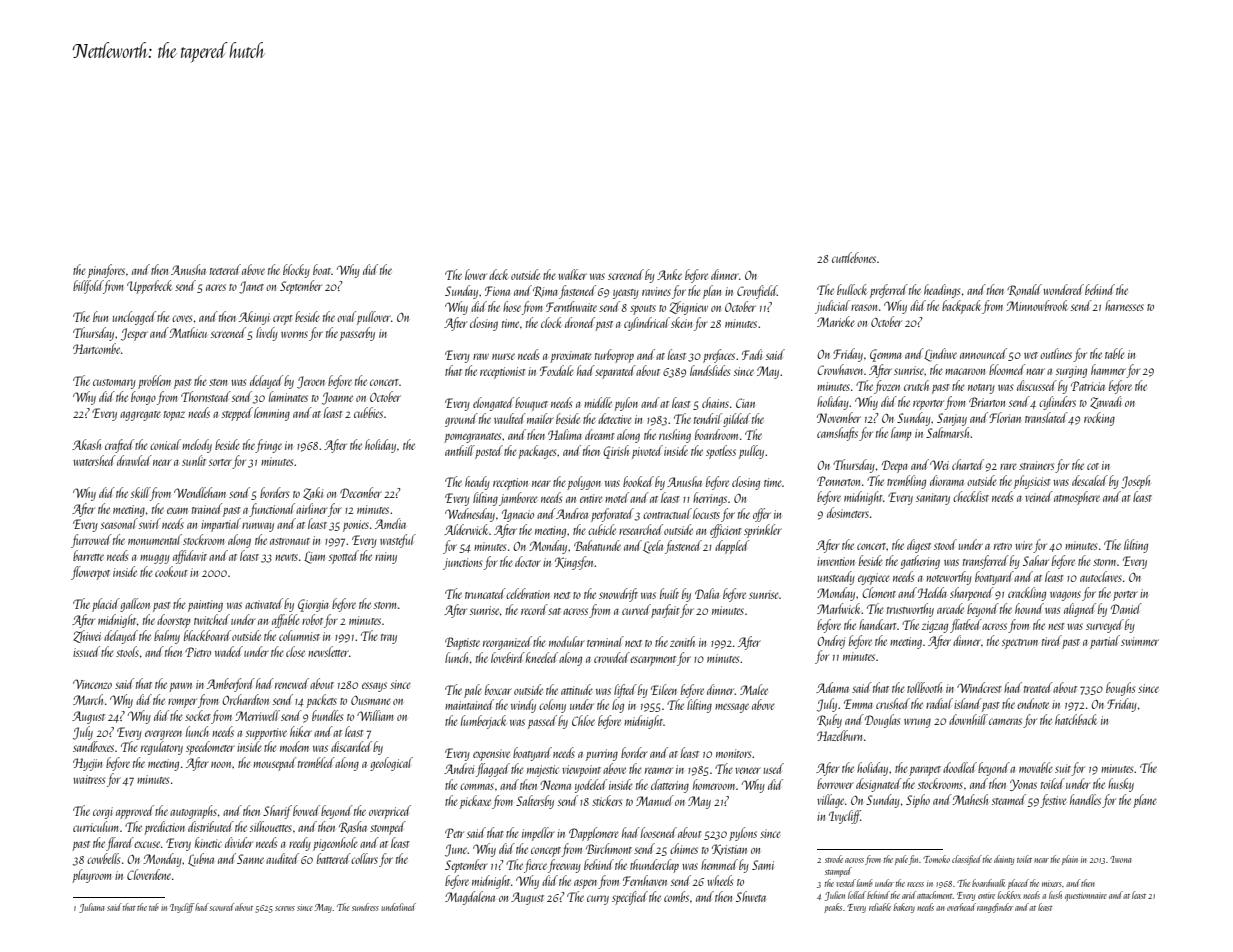 This image has height=952, width=1233. What do you see at coordinates (282, 858) in the image?
I see `audited` at bounding box center [282, 858].
